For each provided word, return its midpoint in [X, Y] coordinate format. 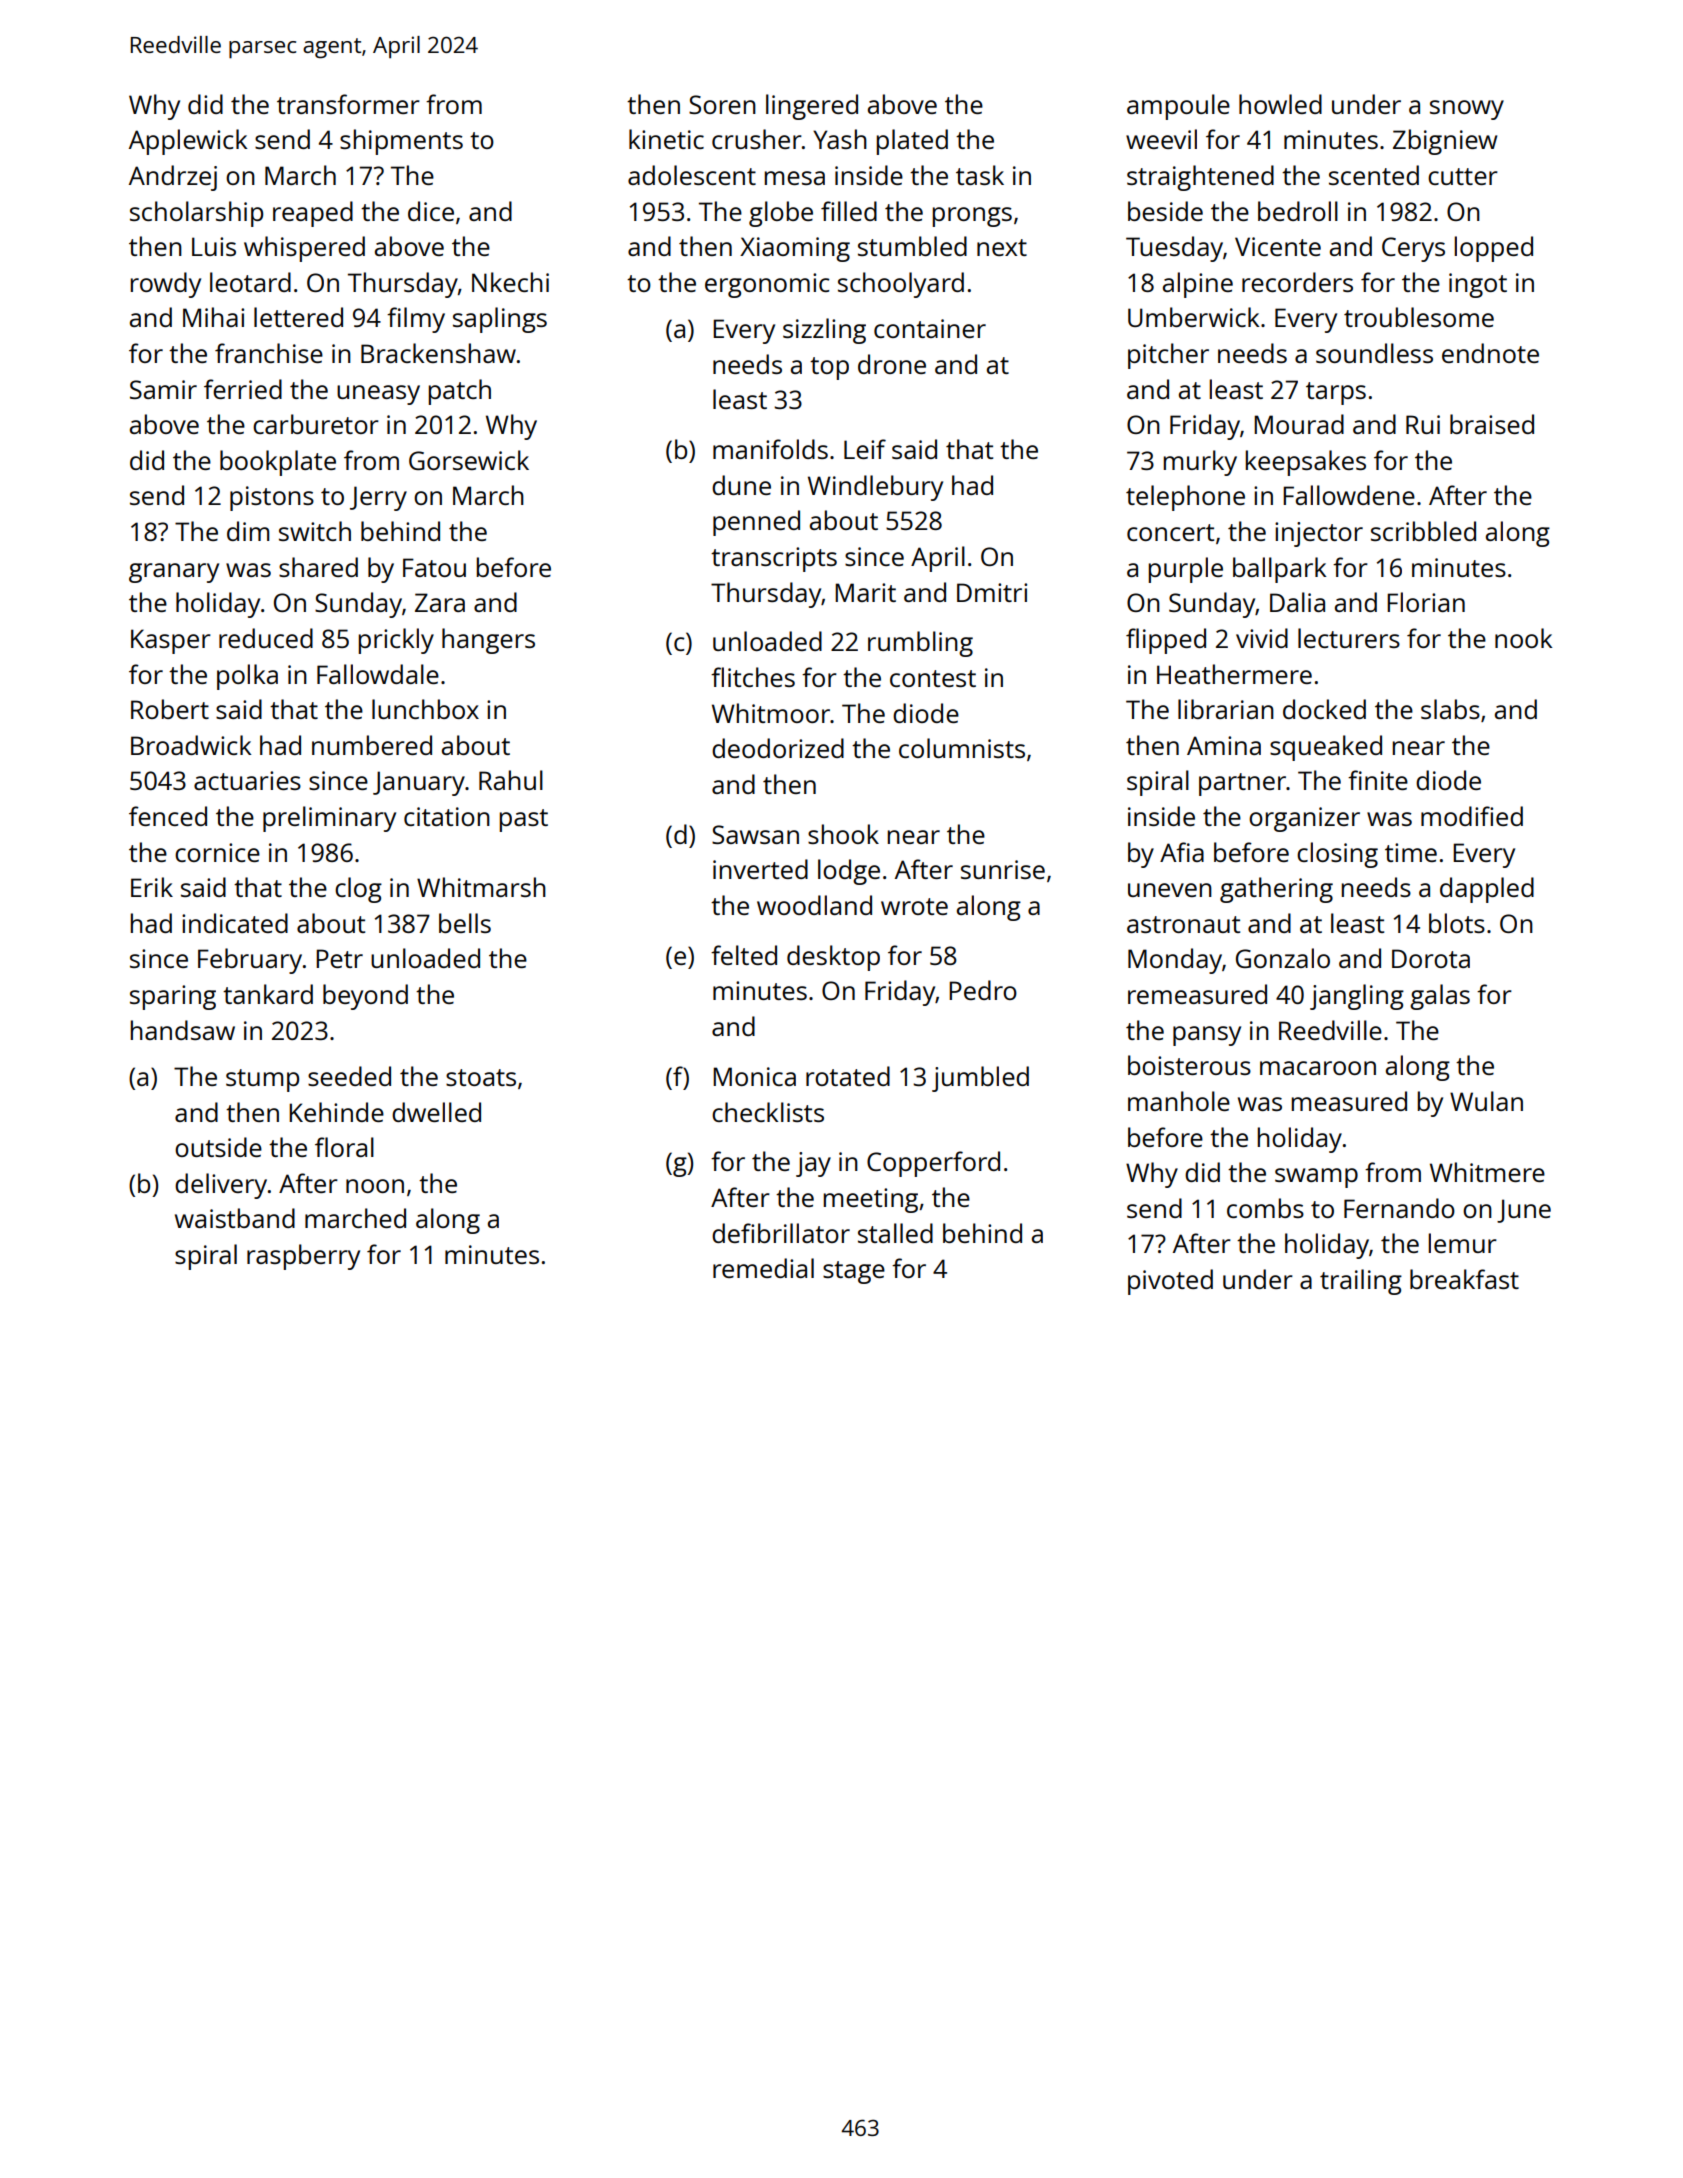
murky [1200, 463]
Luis [214, 246]
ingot [1478, 285]
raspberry [303, 1257]
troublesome [1419, 317]
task [980, 175]
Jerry [378, 498]
